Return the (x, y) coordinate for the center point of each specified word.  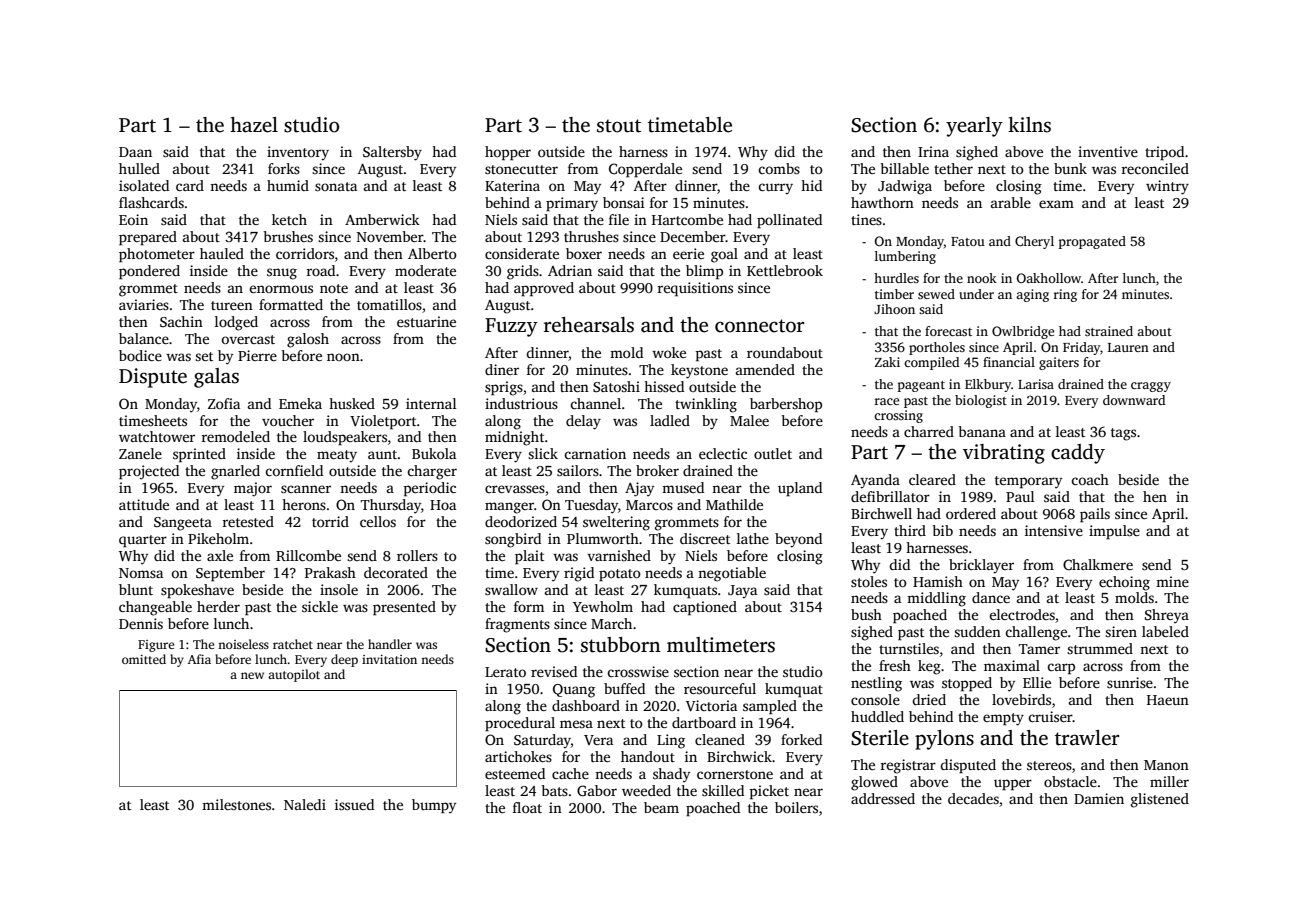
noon (343, 357)
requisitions (695, 289)
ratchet (293, 644)
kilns (1029, 125)
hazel (254, 125)
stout (619, 126)
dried (929, 699)
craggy (1151, 387)
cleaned (720, 739)
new (252, 675)
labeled (1165, 631)
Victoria (711, 705)
